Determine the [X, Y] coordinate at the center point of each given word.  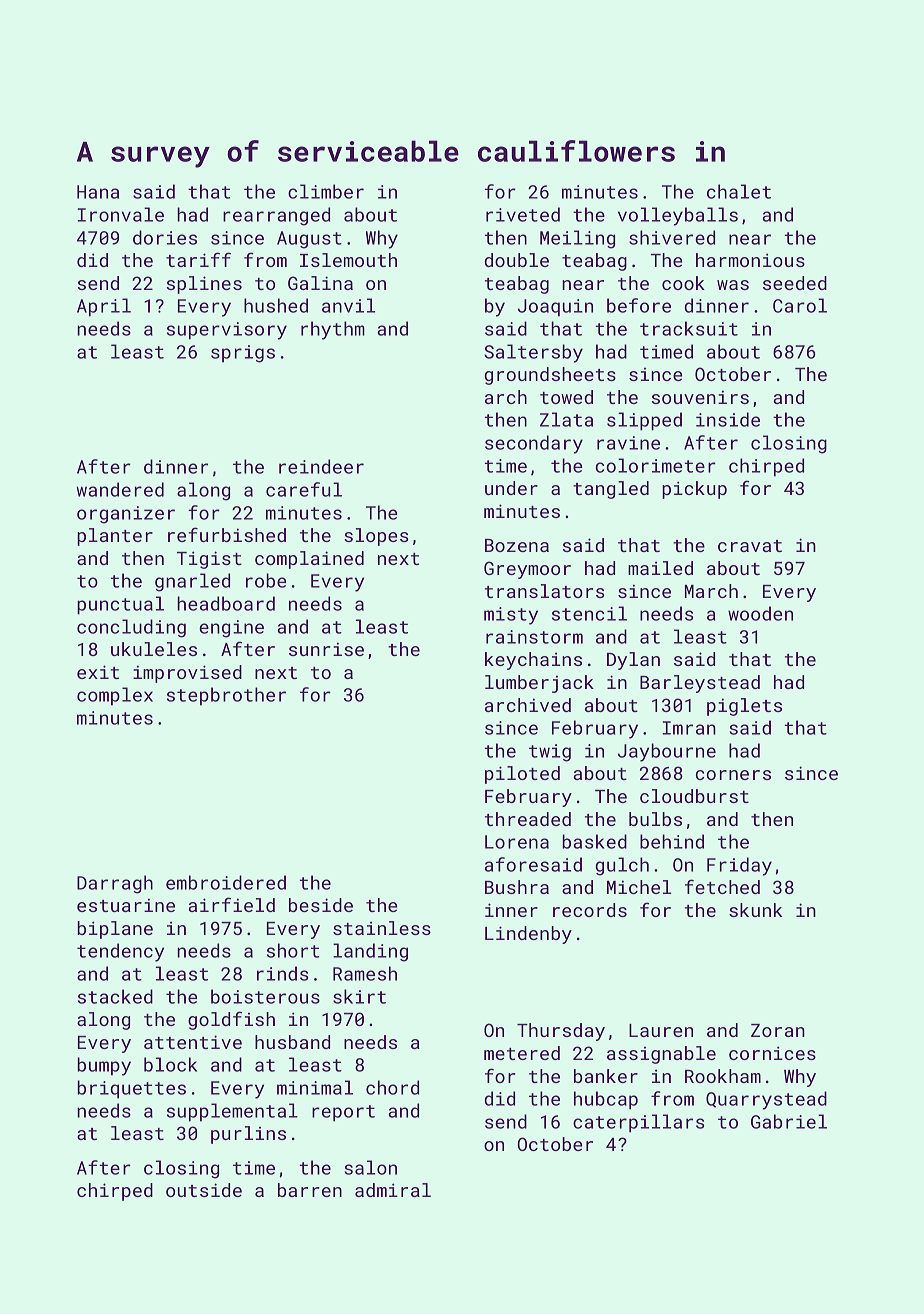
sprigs [243, 354]
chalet [739, 191]
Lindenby [528, 935]
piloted [522, 775]
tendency [120, 952]
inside [728, 419]
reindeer [321, 466]
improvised [187, 674]
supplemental [232, 1112]
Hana [98, 192]
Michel [639, 887]
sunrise [326, 649]
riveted [523, 214]
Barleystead [700, 684]
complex [115, 696]
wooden [760, 613]
